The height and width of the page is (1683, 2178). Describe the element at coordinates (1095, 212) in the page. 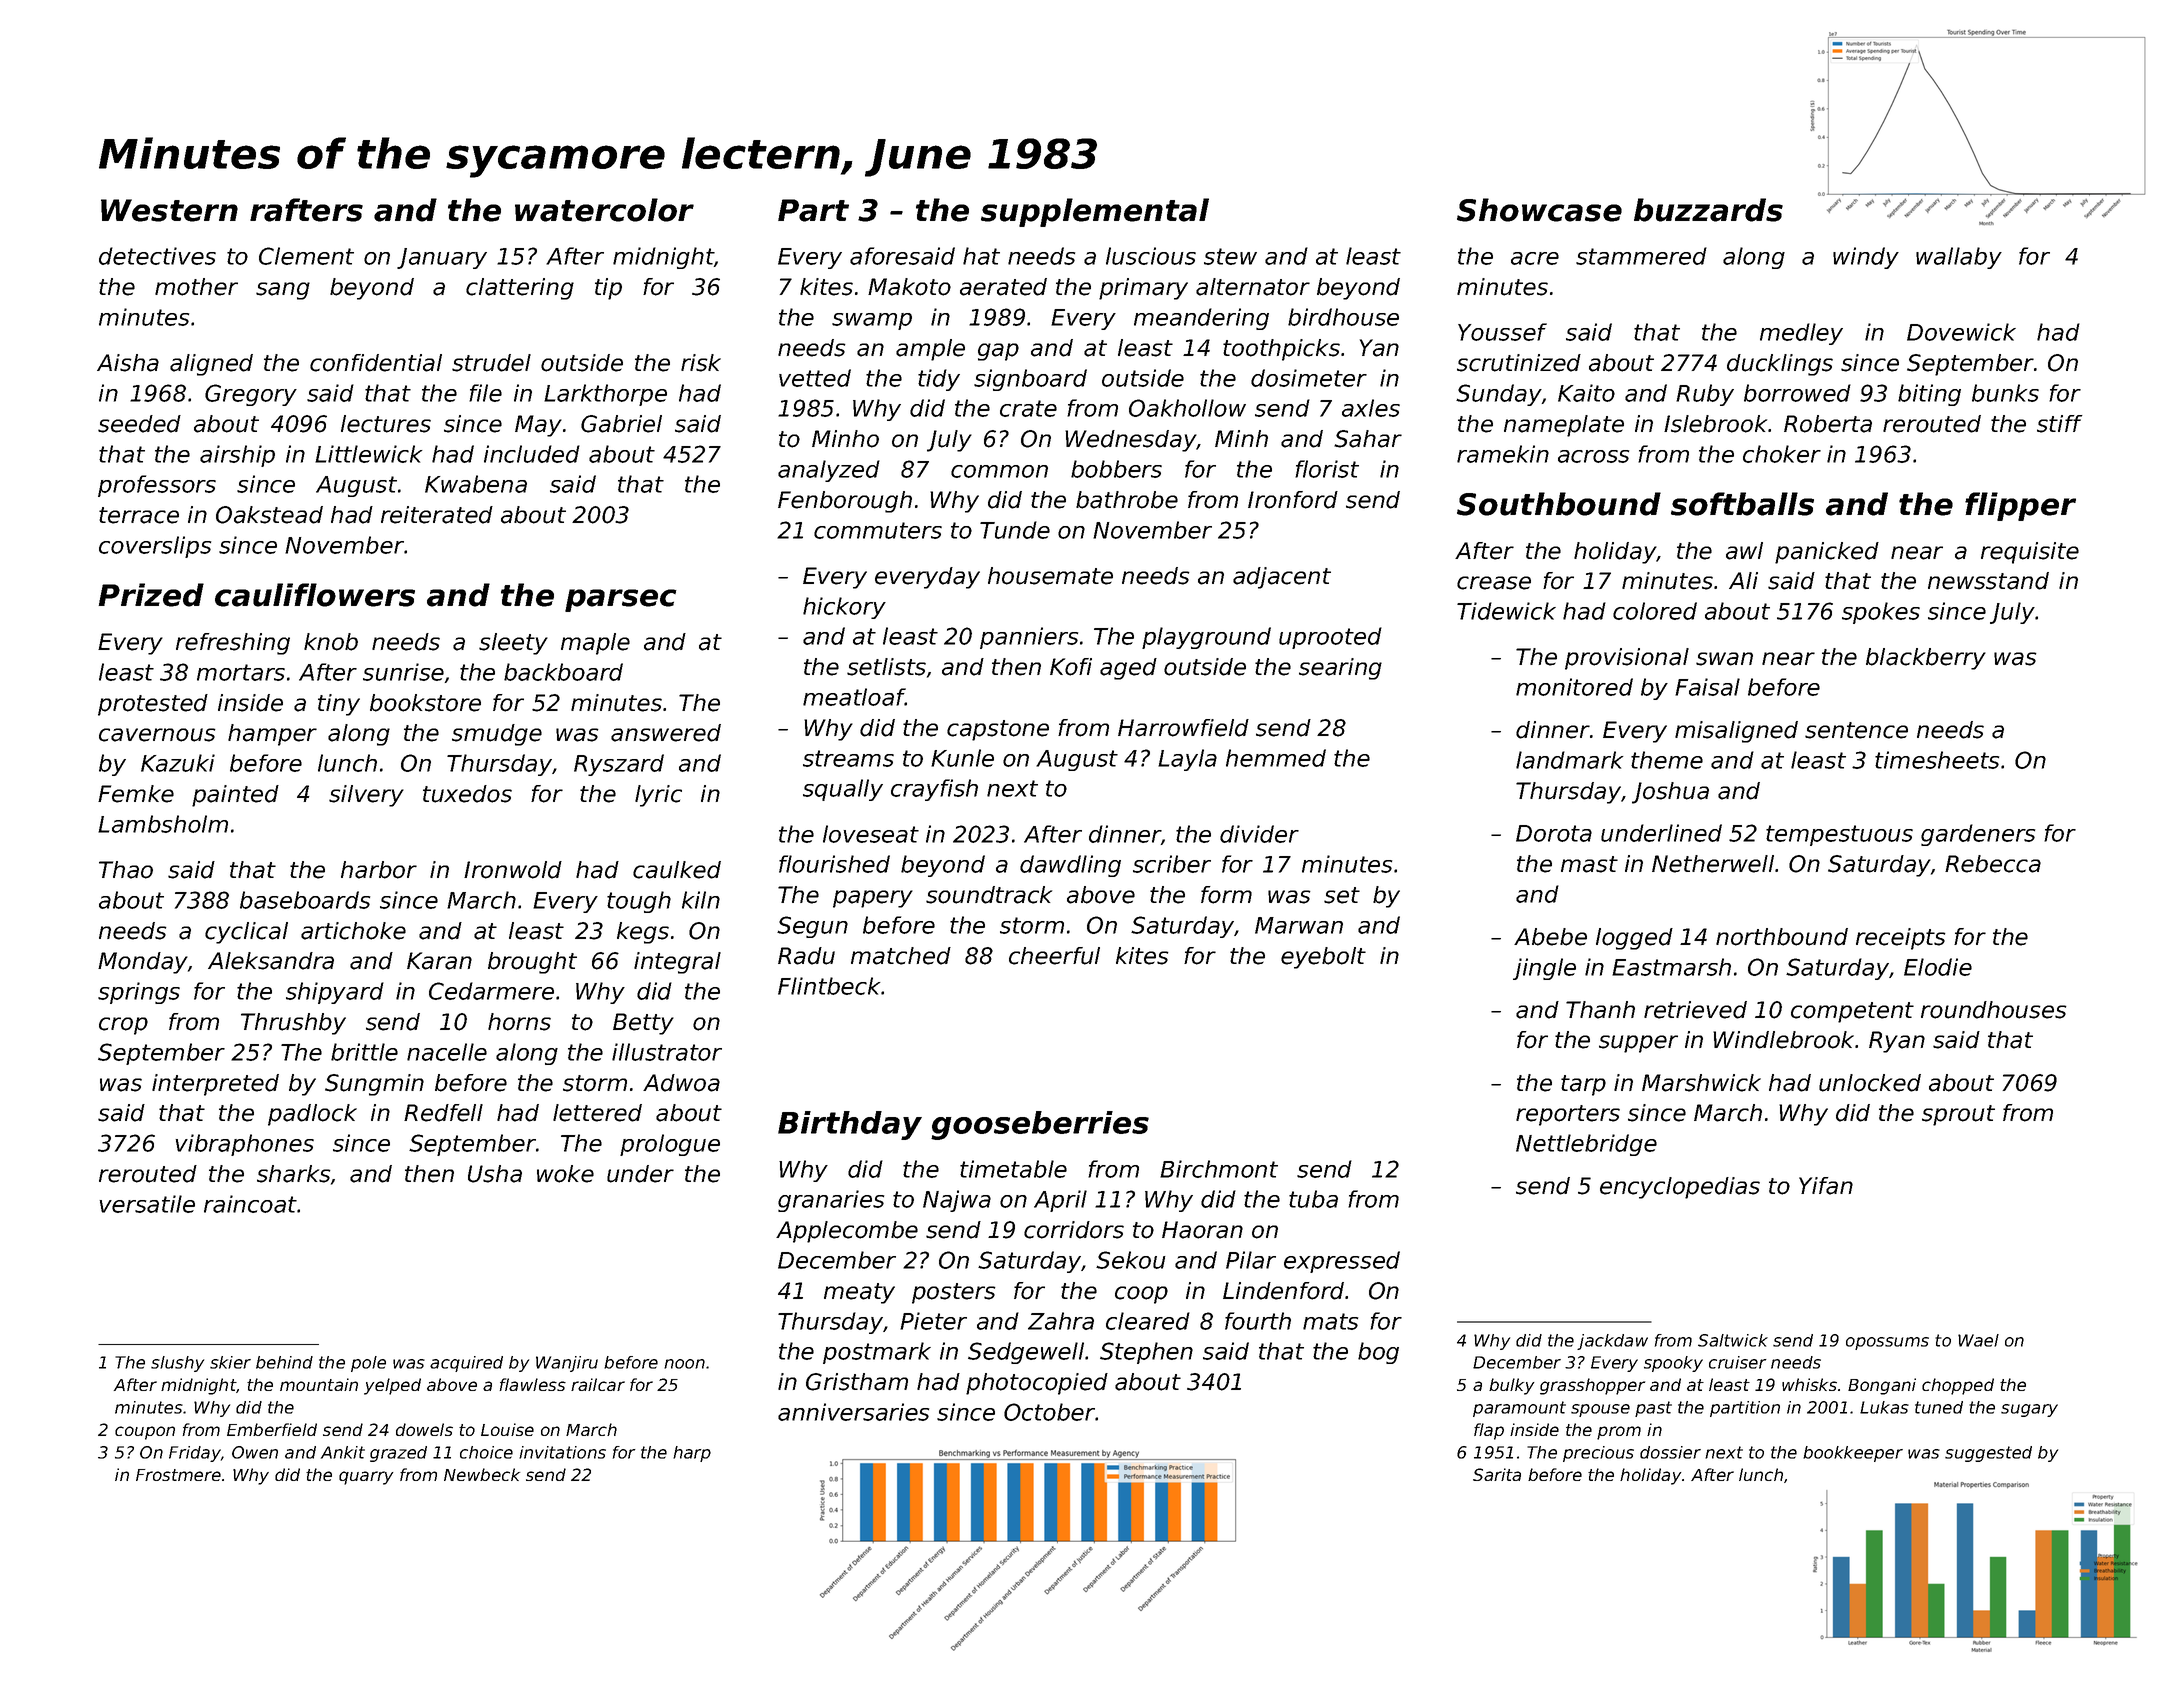

I see `supplemental` at that location.
